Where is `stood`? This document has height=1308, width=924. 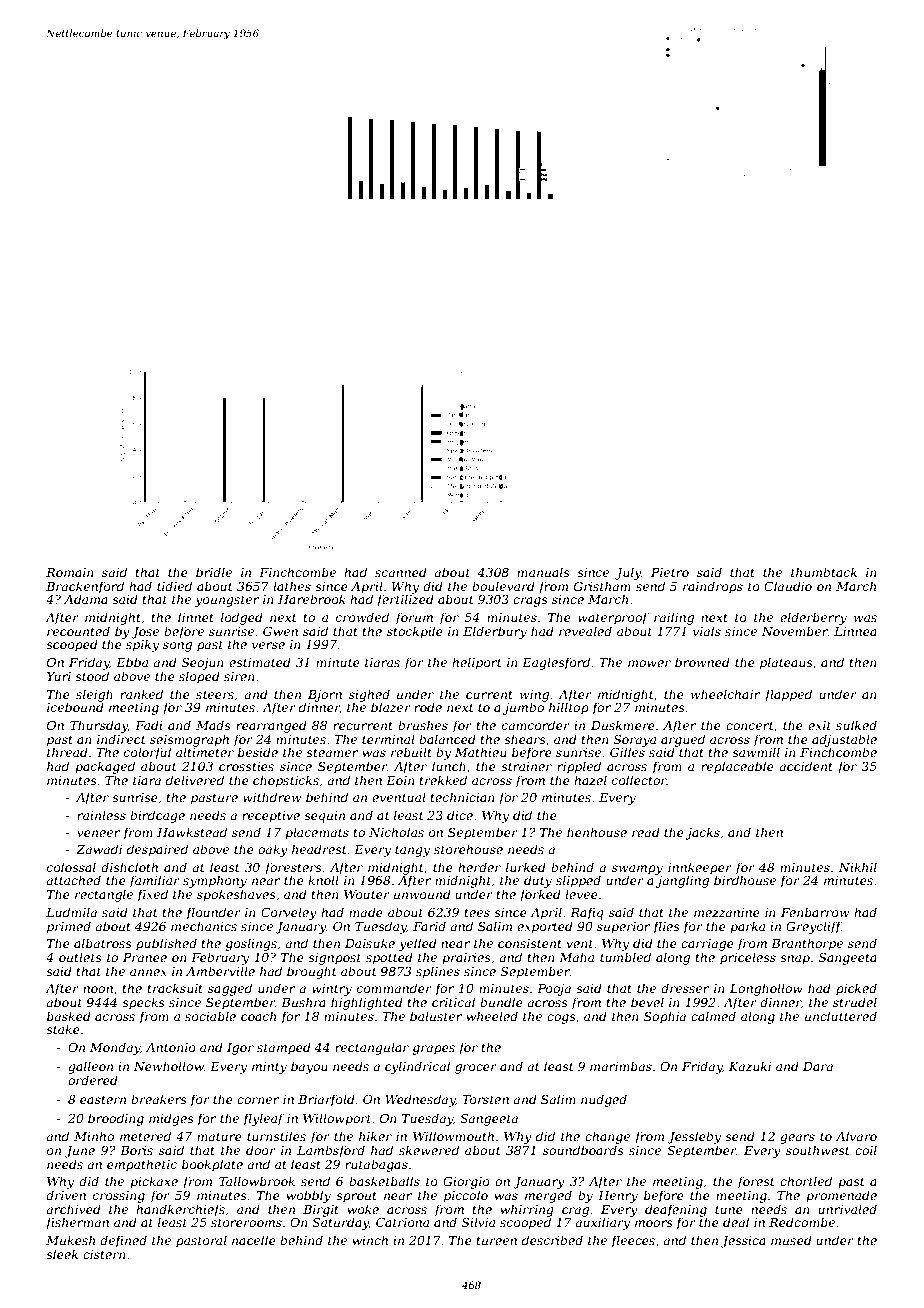
stood is located at coordinates (92, 676).
